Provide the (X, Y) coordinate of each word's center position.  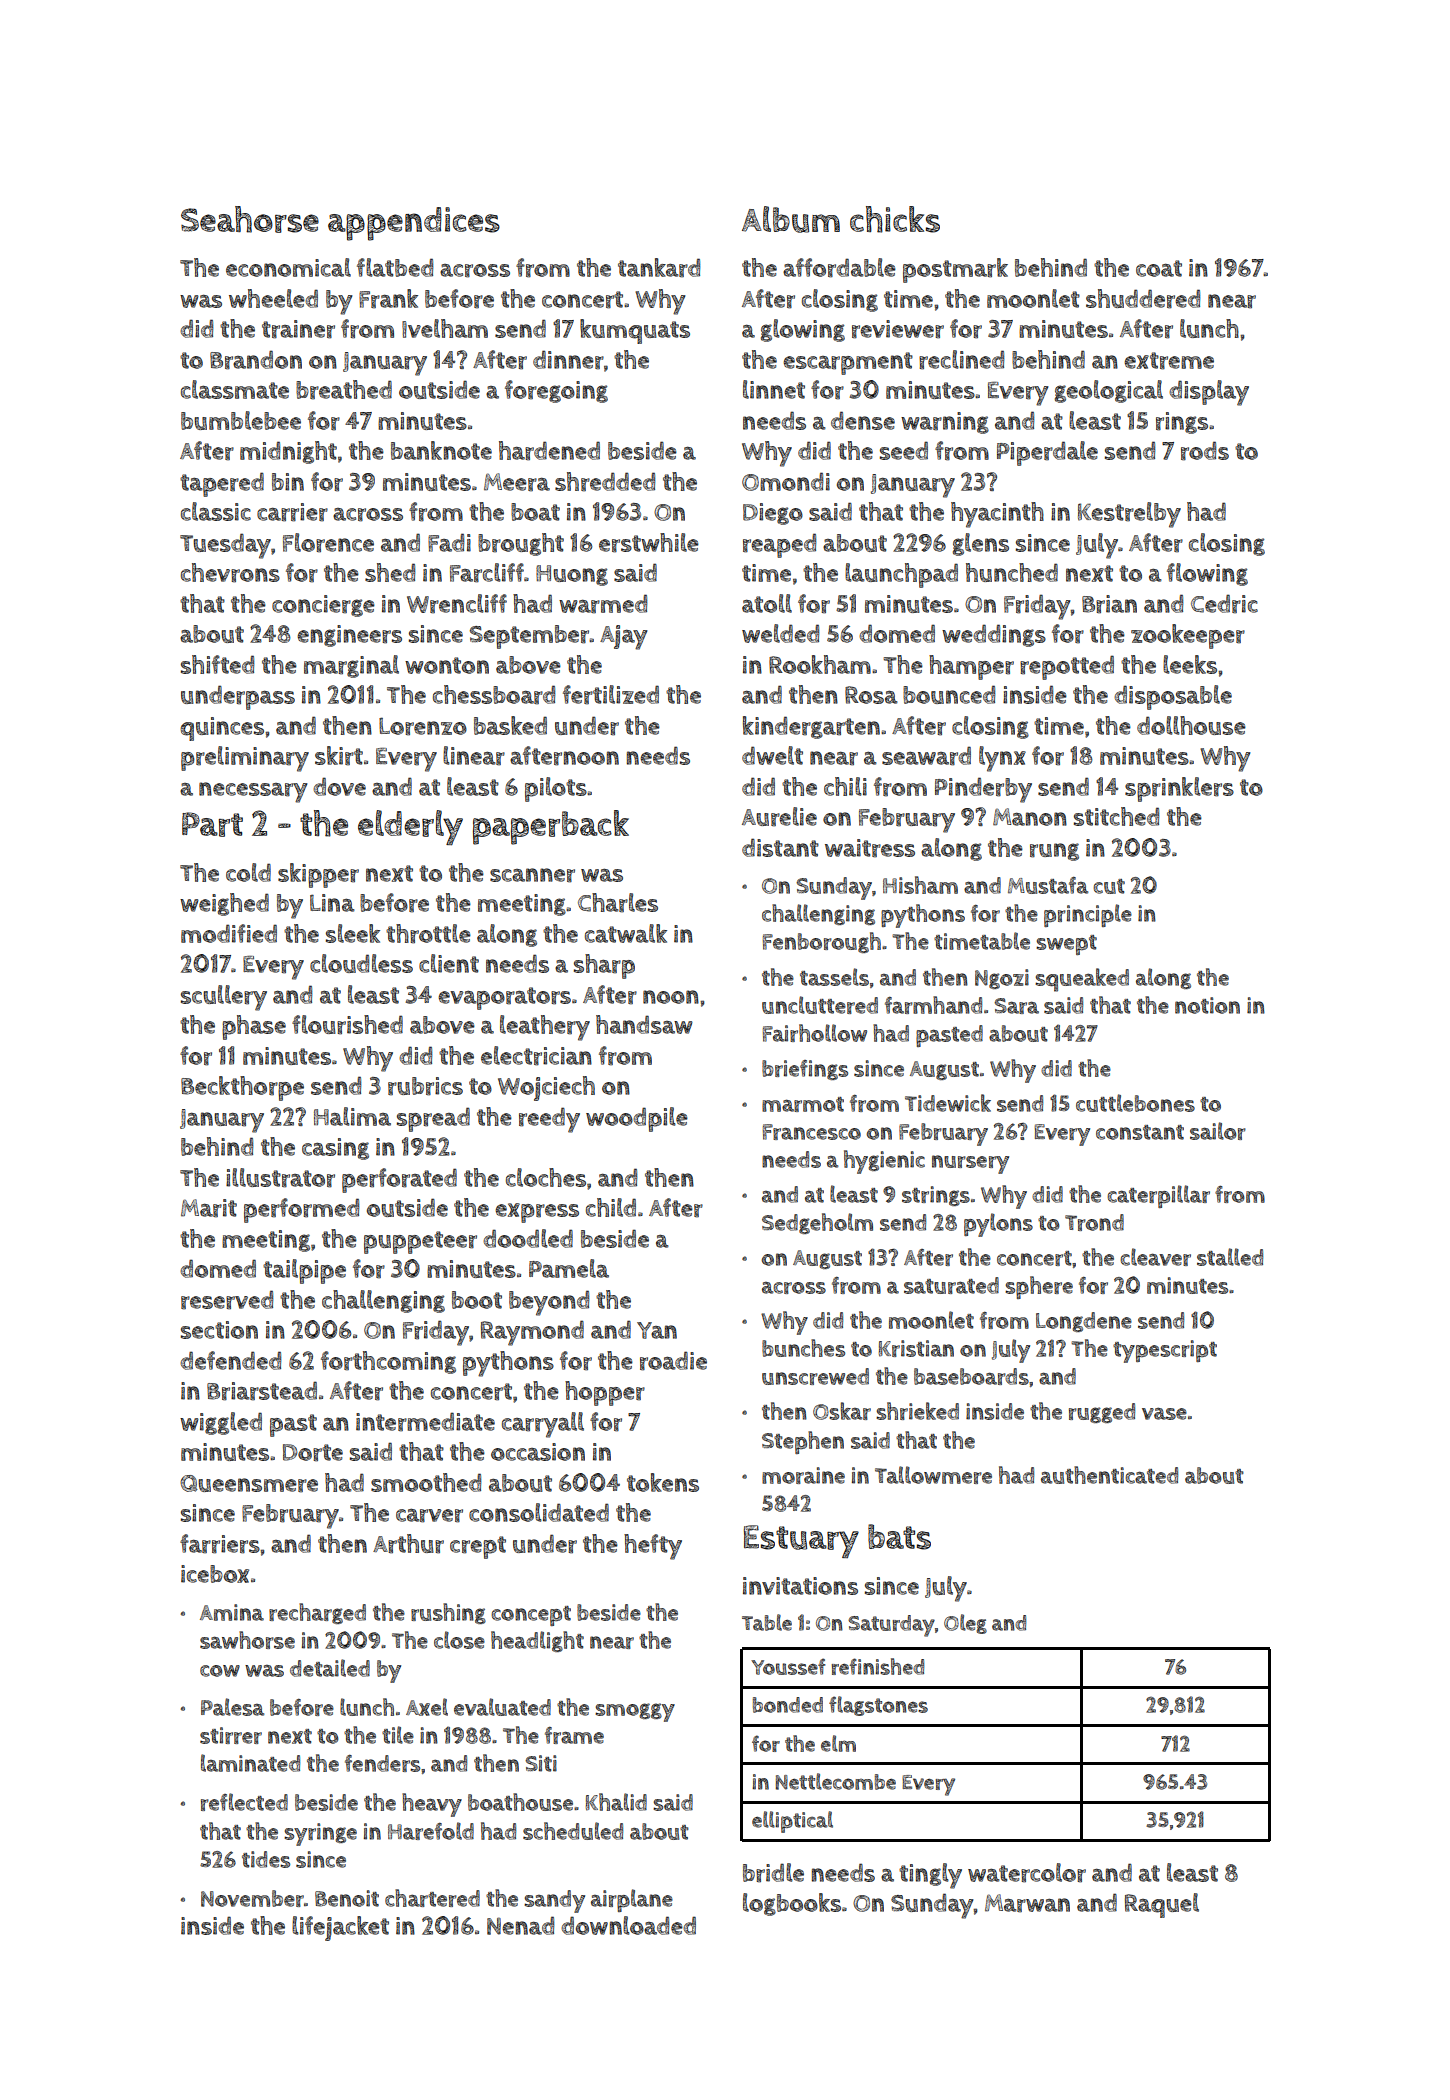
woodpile (637, 1119)
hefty (653, 1547)
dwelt (772, 755)
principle (1088, 915)
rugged (1102, 1413)
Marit (209, 1208)
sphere (1039, 1287)
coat (1159, 268)
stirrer (231, 1735)
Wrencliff (457, 604)
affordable (839, 268)
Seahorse (250, 219)
